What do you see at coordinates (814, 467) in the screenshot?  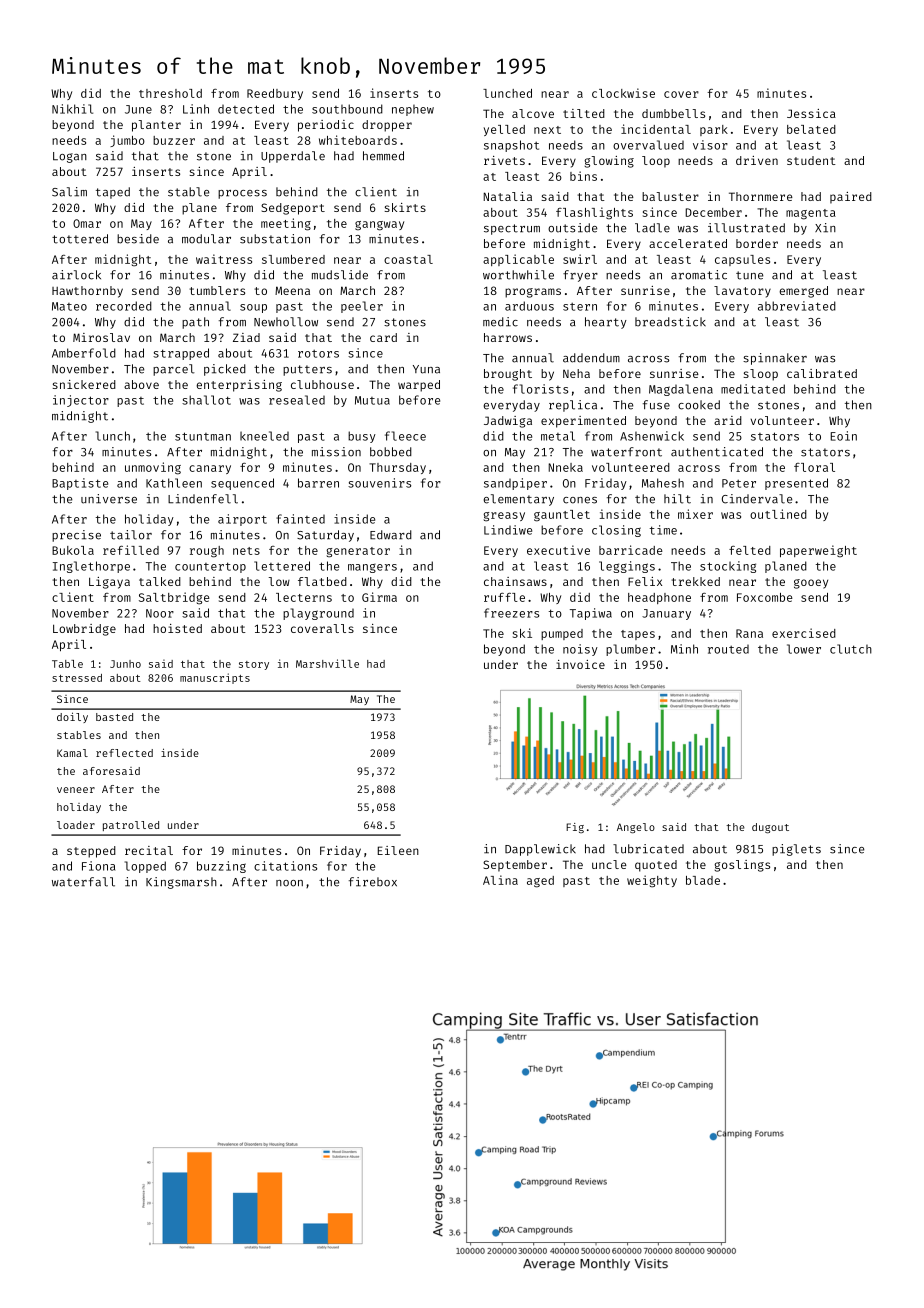 I see `floral` at bounding box center [814, 467].
